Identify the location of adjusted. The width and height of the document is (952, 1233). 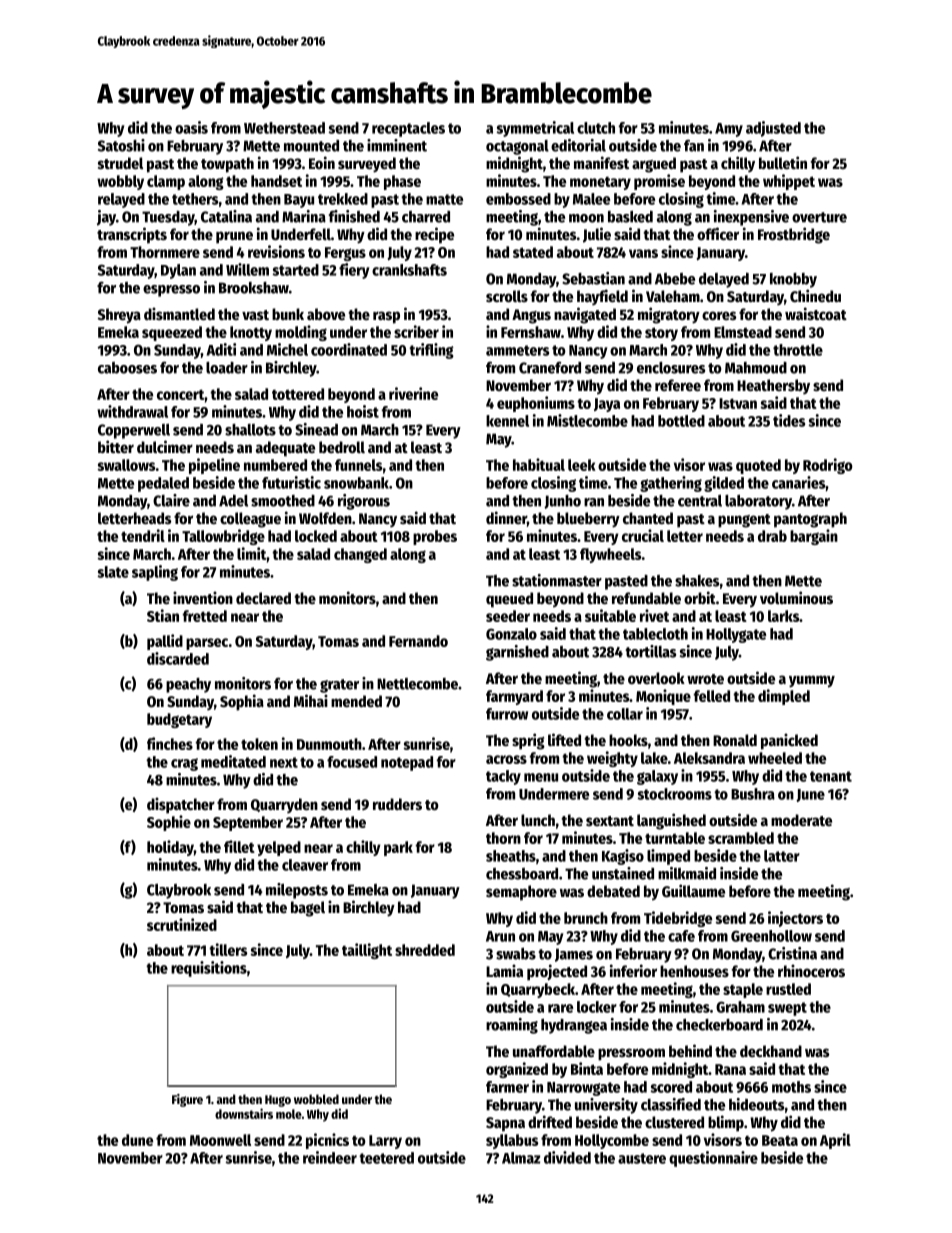
(773, 129).
